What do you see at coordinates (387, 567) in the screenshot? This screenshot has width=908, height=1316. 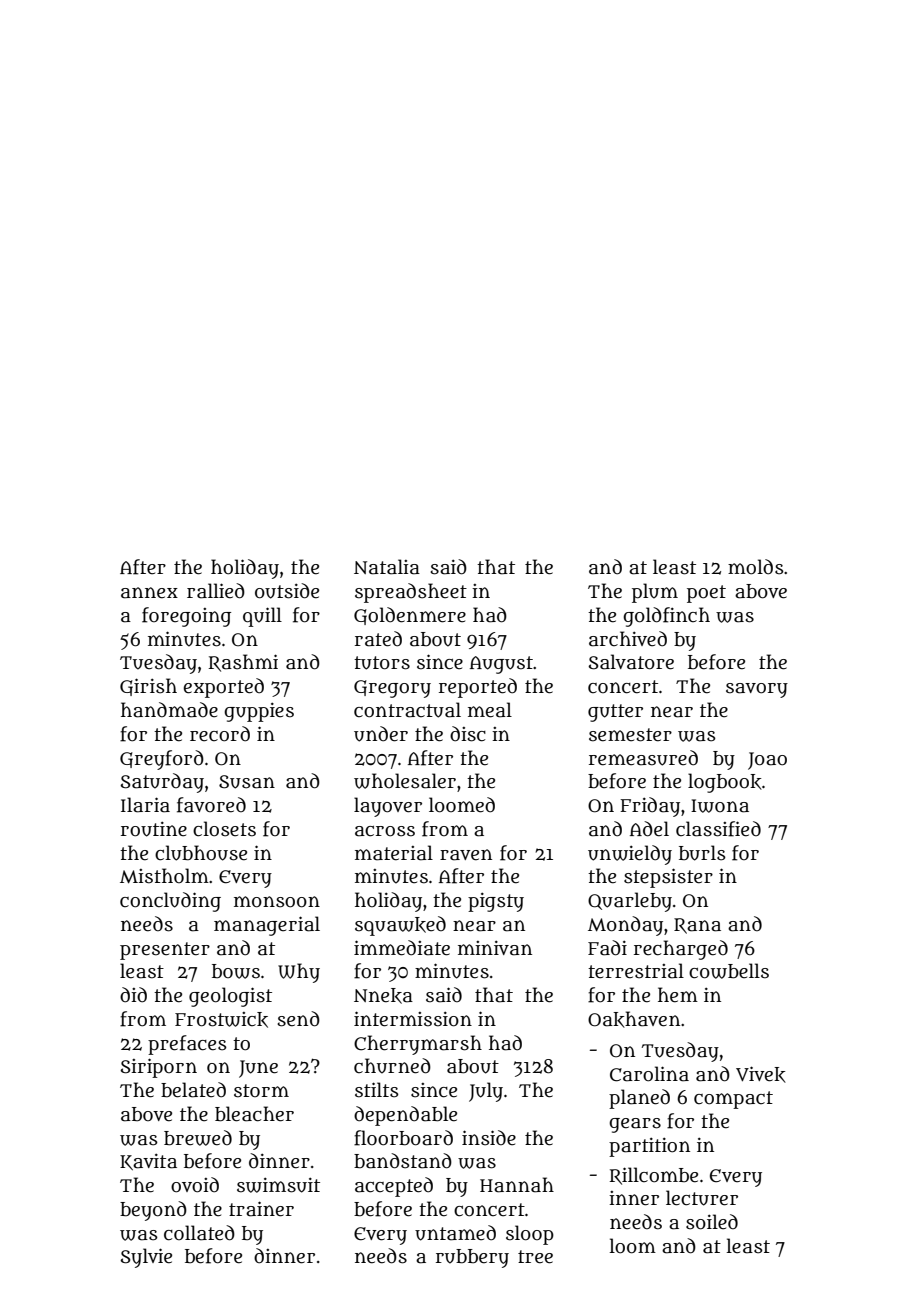 I see `Natalia` at bounding box center [387, 567].
